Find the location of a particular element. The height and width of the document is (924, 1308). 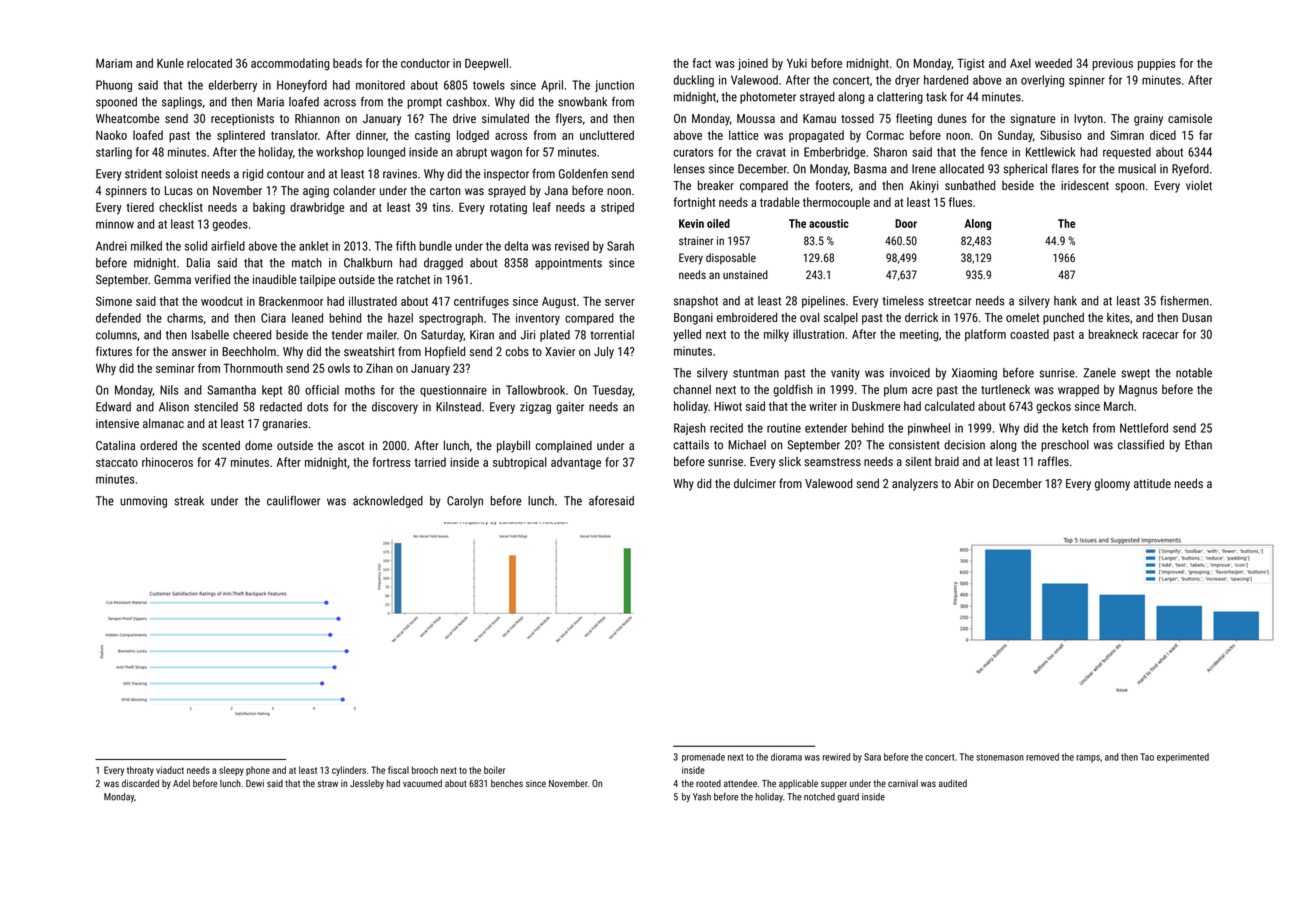

relocated is located at coordinates (209, 63).
